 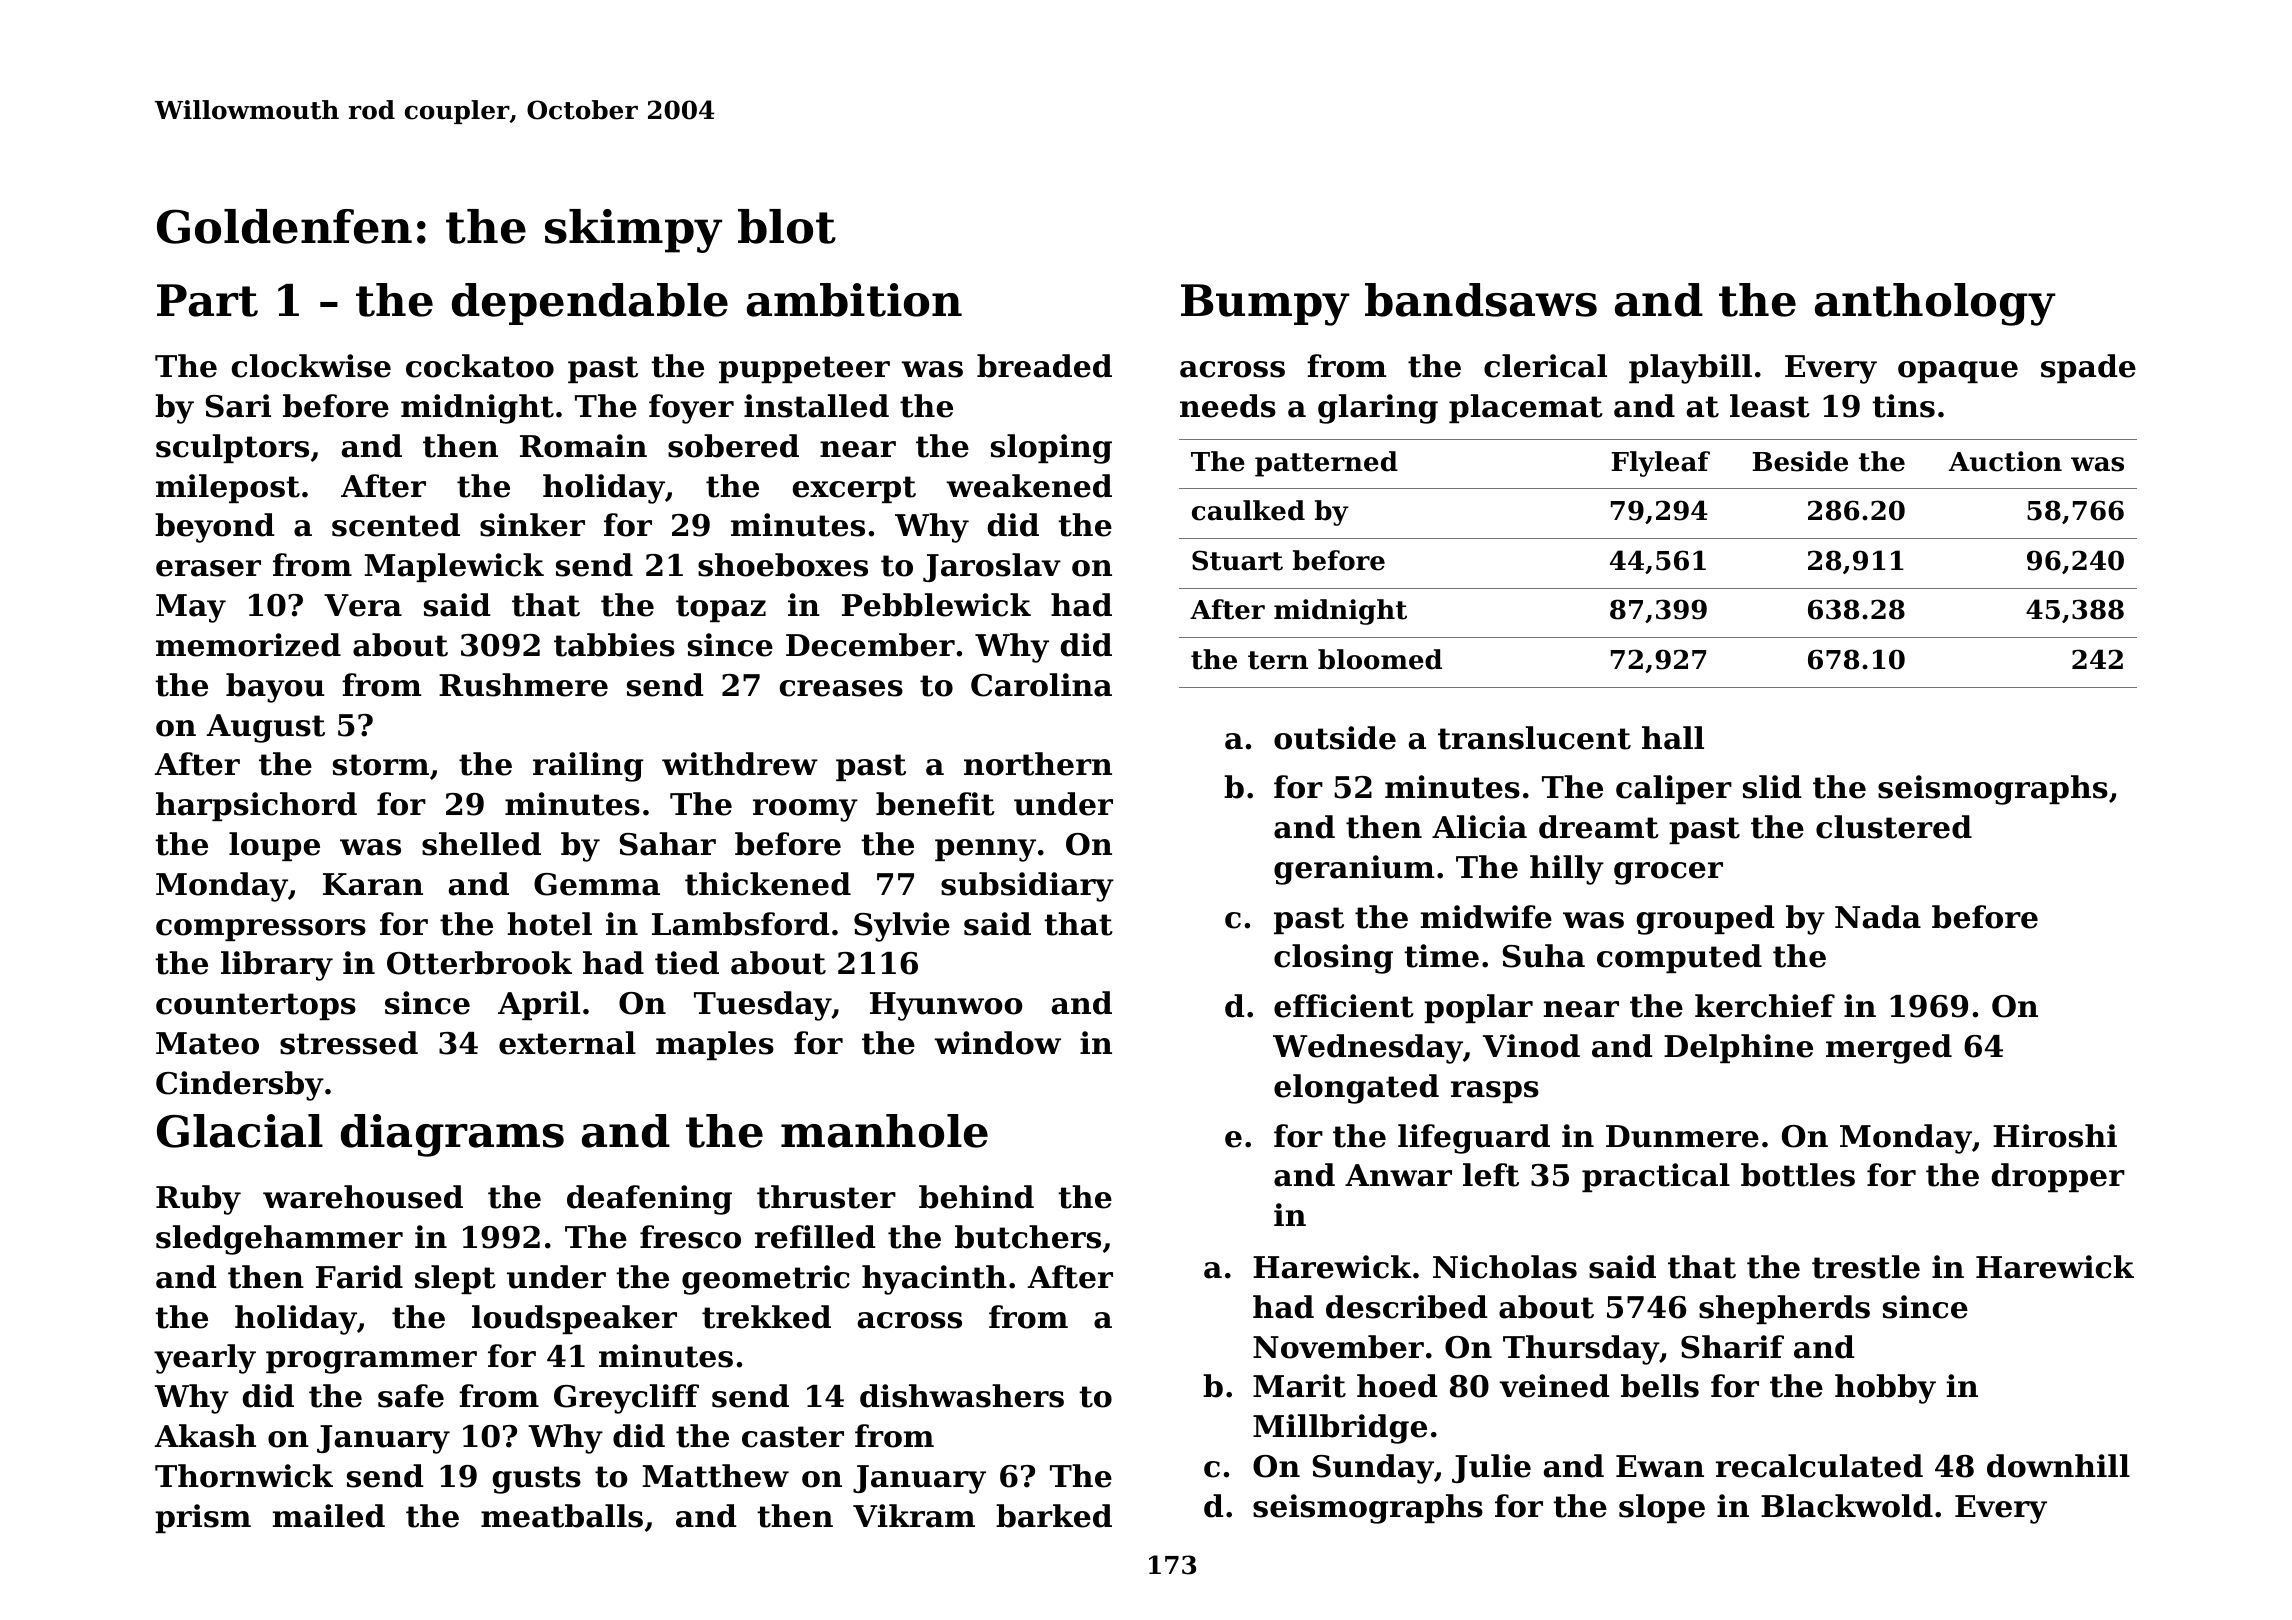 I want to click on Bumpy, so click(x=1265, y=305).
